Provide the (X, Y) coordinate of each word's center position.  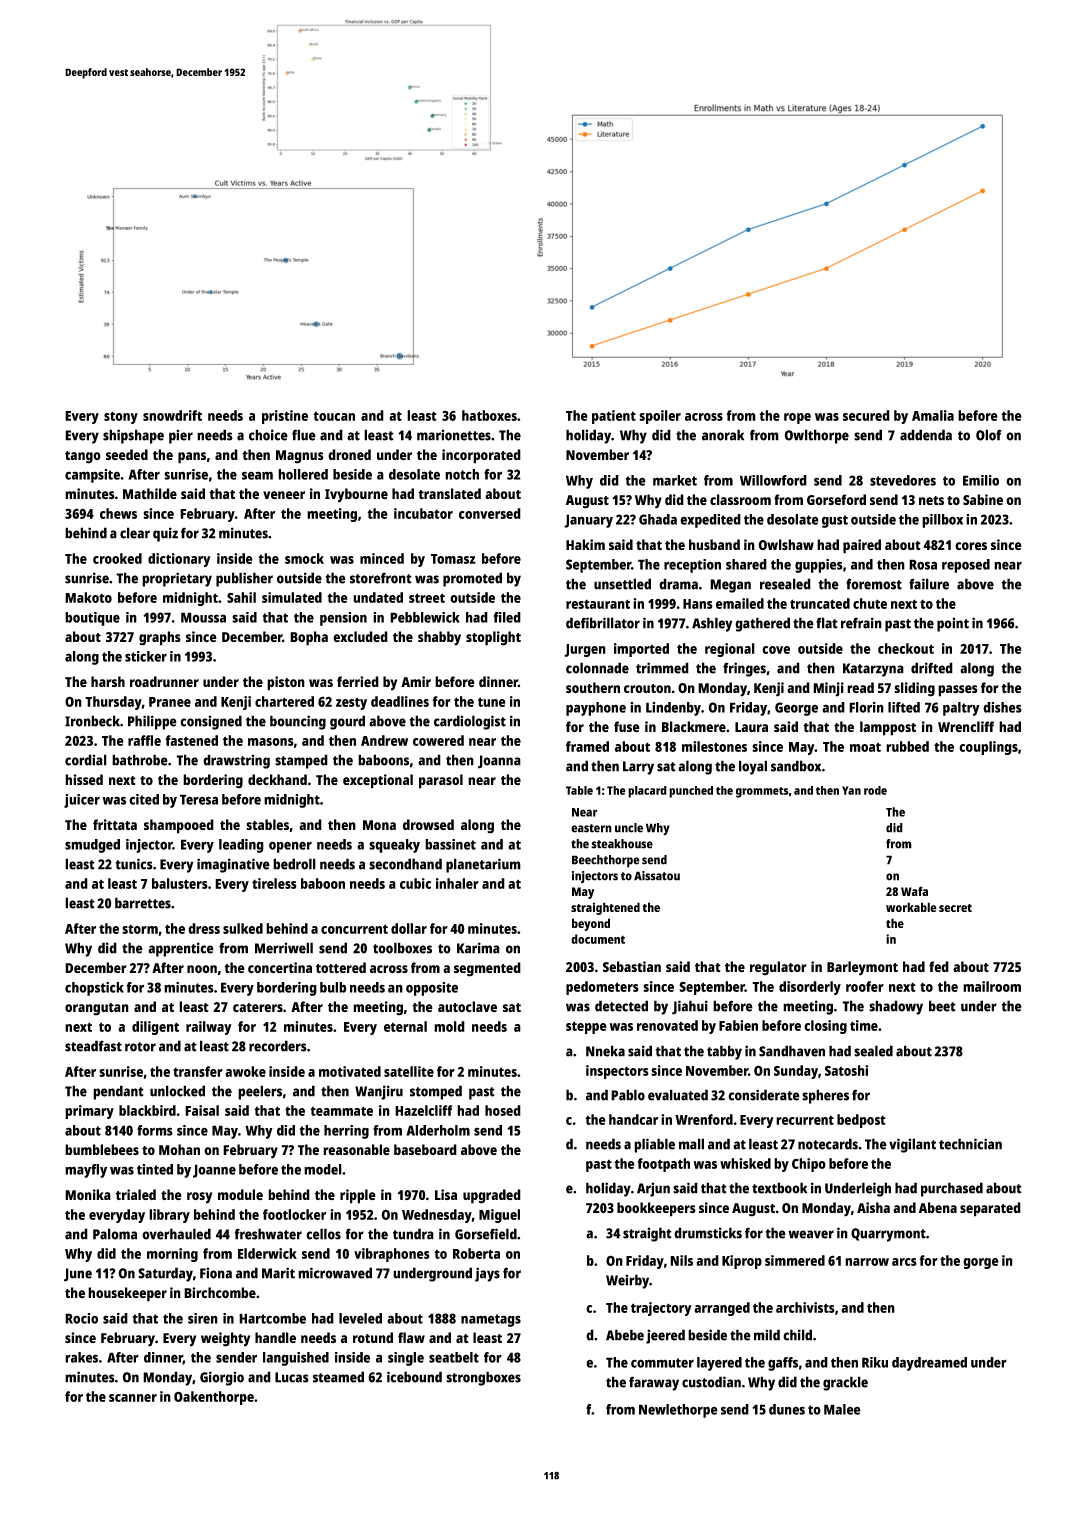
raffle (144, 740)
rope (797, 418)
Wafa (914, 891)
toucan (334, 416)
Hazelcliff (423, 1110)
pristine (285, 417)
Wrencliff (966, 726)
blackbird (147, 1110)
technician (970, 1144)
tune (492, 702)
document (598, 939)
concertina (280, 968)
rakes (81, 1357)
